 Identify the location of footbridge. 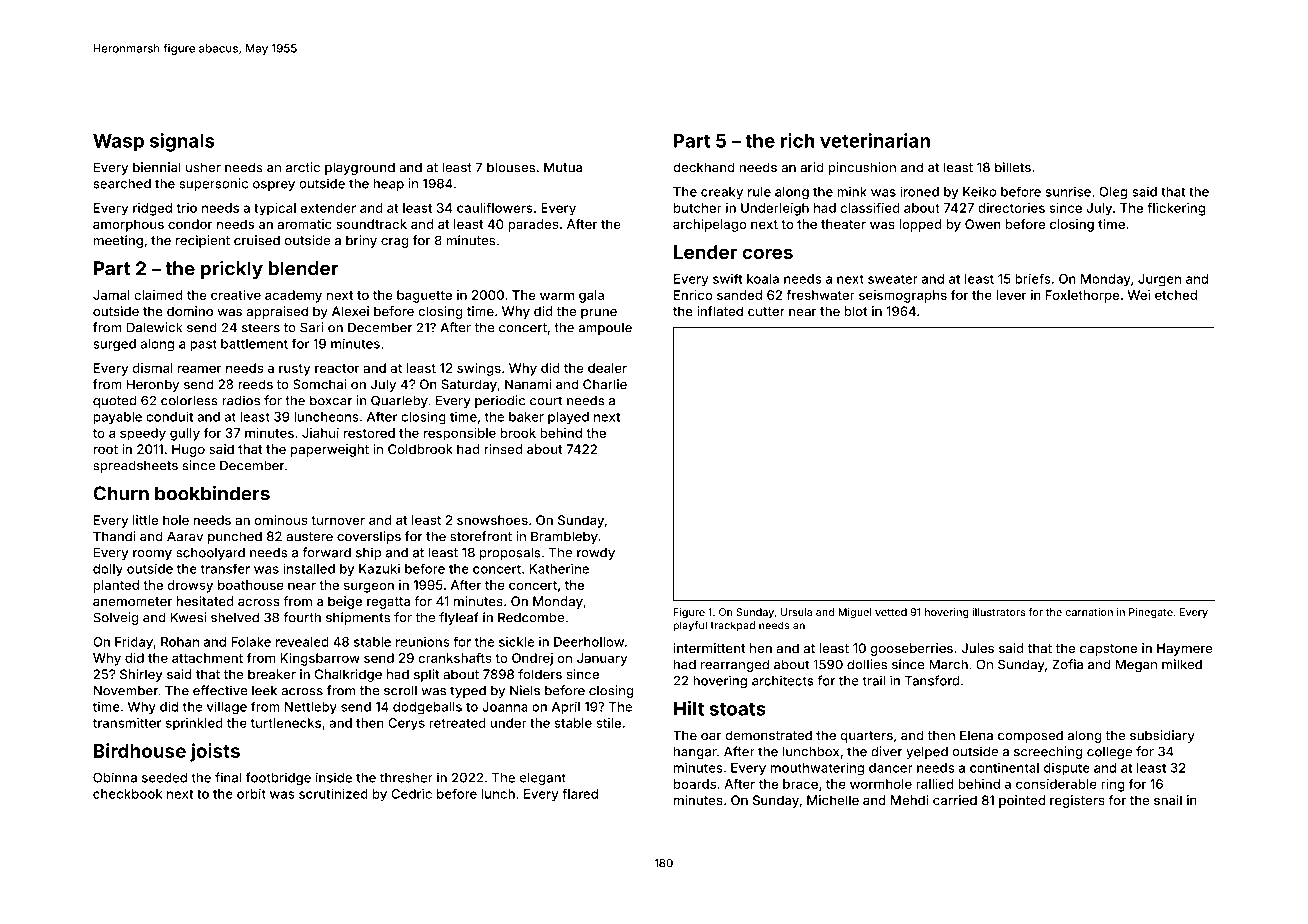
(278, 779).
